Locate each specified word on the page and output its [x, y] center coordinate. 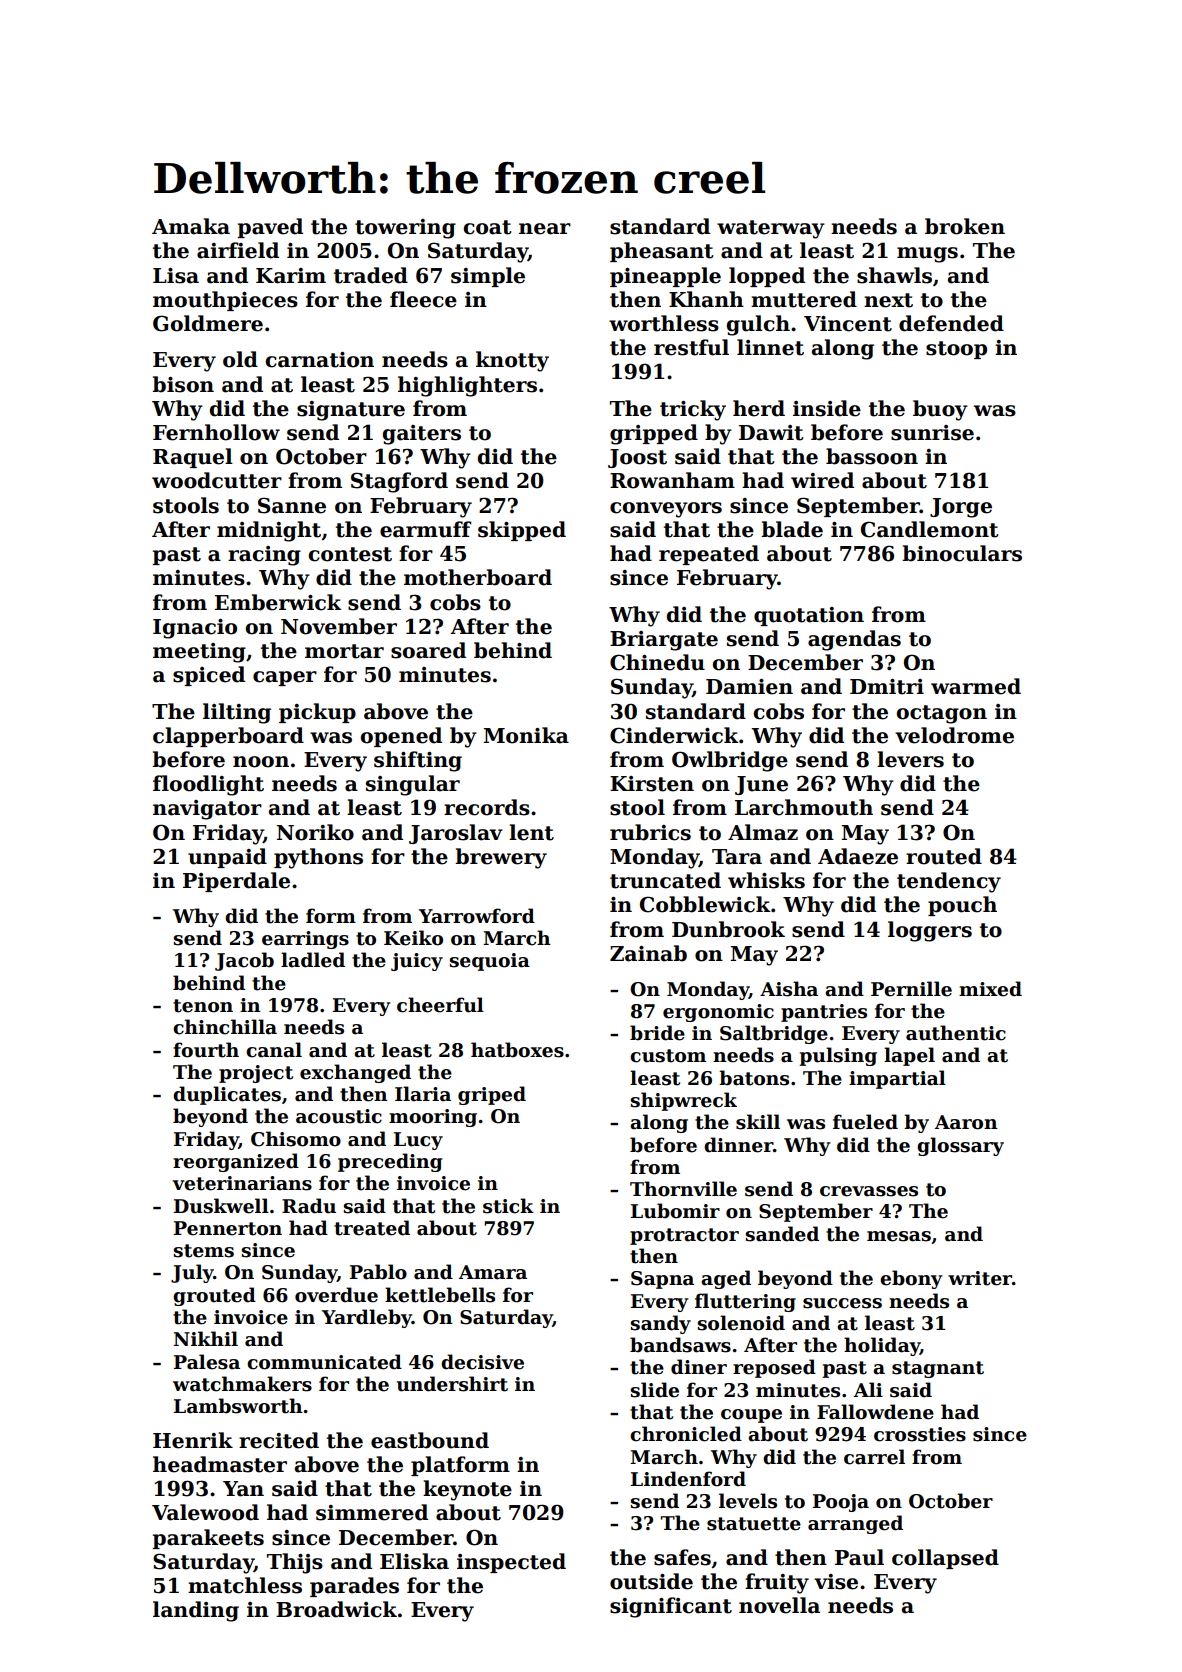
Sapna [662, 1280]
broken [965, 226]
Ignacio [195, 629]
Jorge [961, 508]
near [545, 229]
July [192, 1273]
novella [779, 1605]
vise [836, 1582]
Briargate [664, 641]
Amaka [191, 226]
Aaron [966, 1122]
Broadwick [336, 1609]
